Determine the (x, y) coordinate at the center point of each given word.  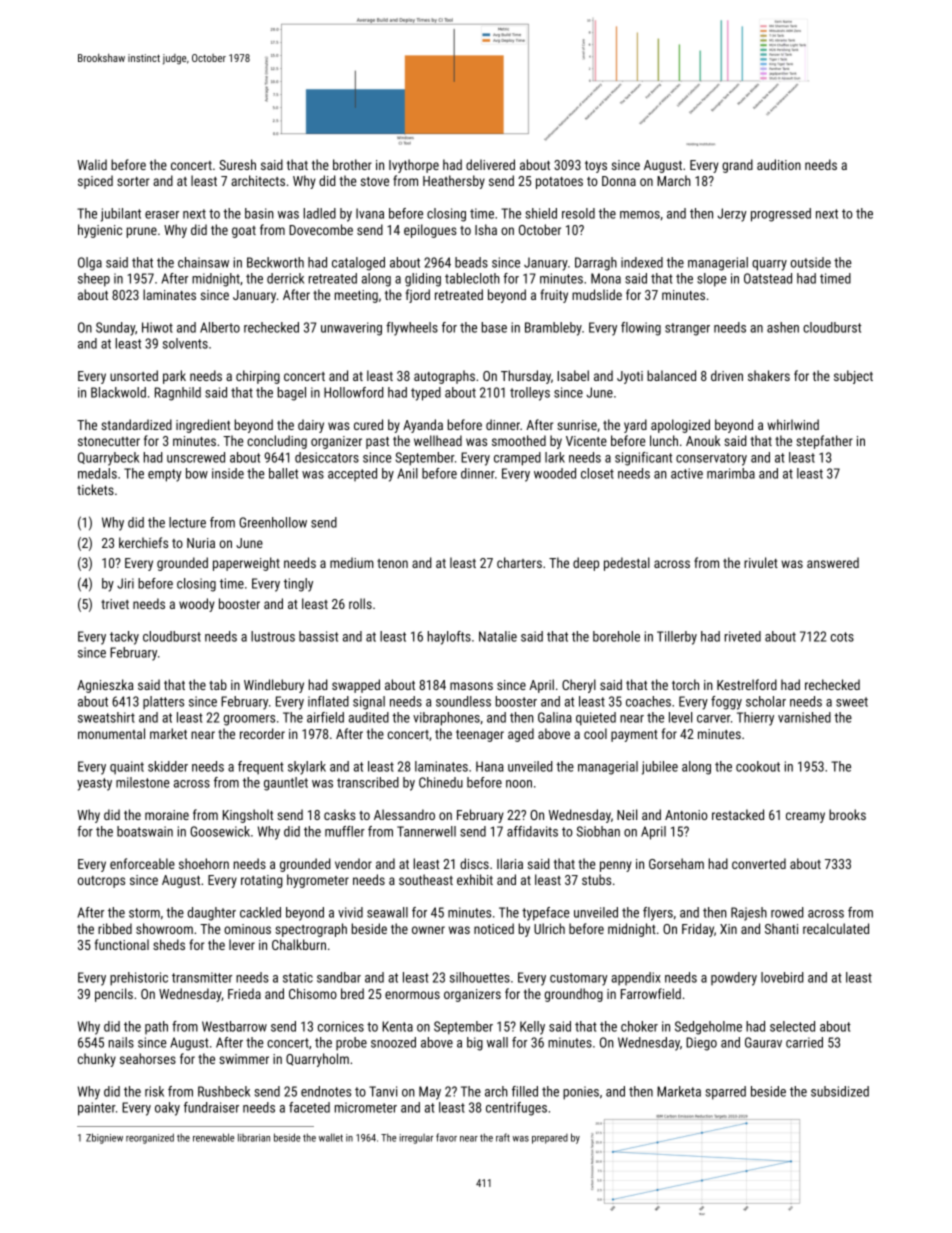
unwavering (351, 329)
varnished (804, 717)
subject (853, 377)
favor (446, 1137)
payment (634, 736)
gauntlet (286, 784)
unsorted (134, 375)
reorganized (150, 1138)
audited (369, 717)
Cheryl (579, 686)
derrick (285, 278)
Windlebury (274, 686)
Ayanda (423, 426)
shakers (769, 375)
